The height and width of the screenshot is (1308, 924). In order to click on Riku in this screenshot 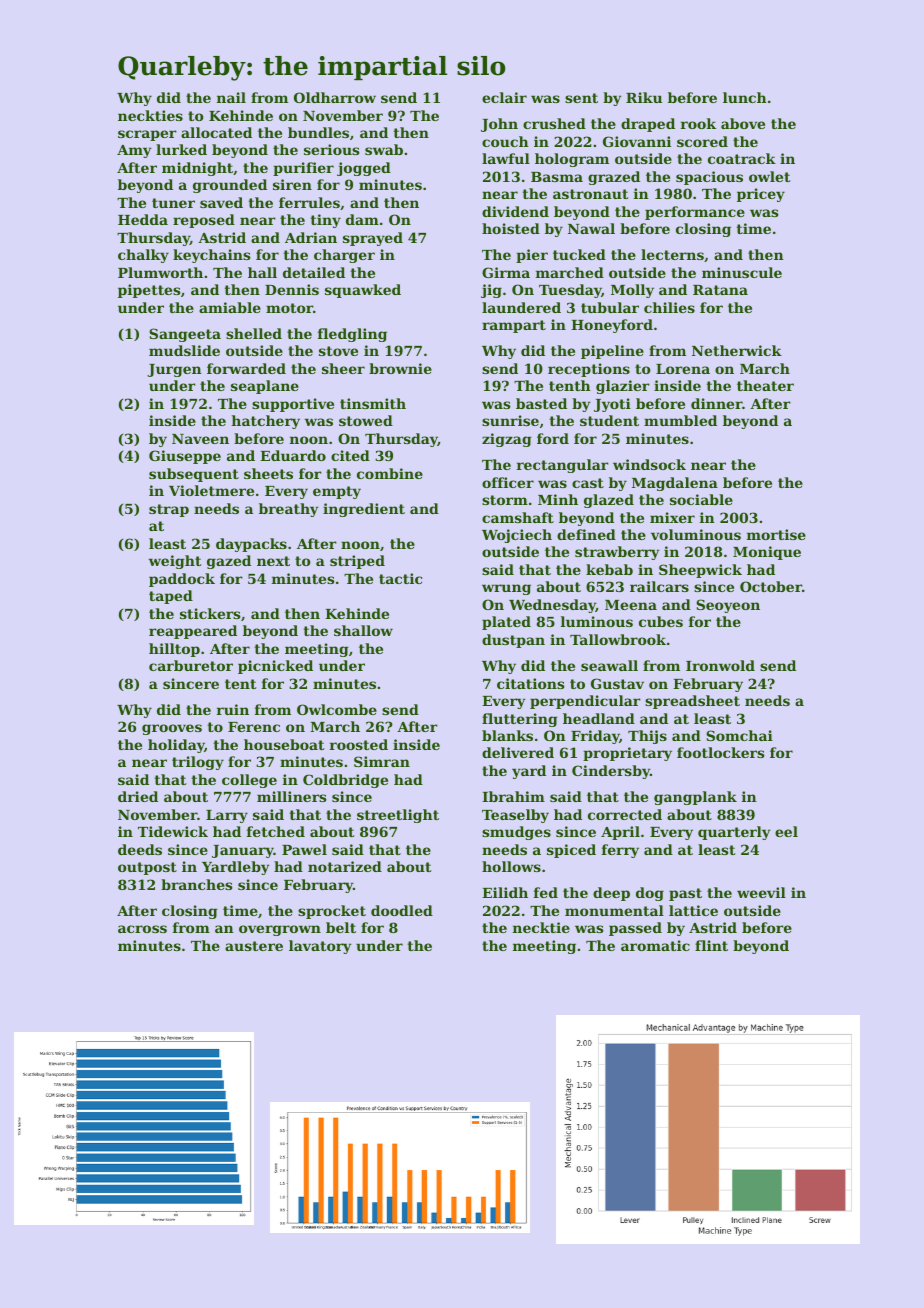, I will do `click(644, 97)`.
